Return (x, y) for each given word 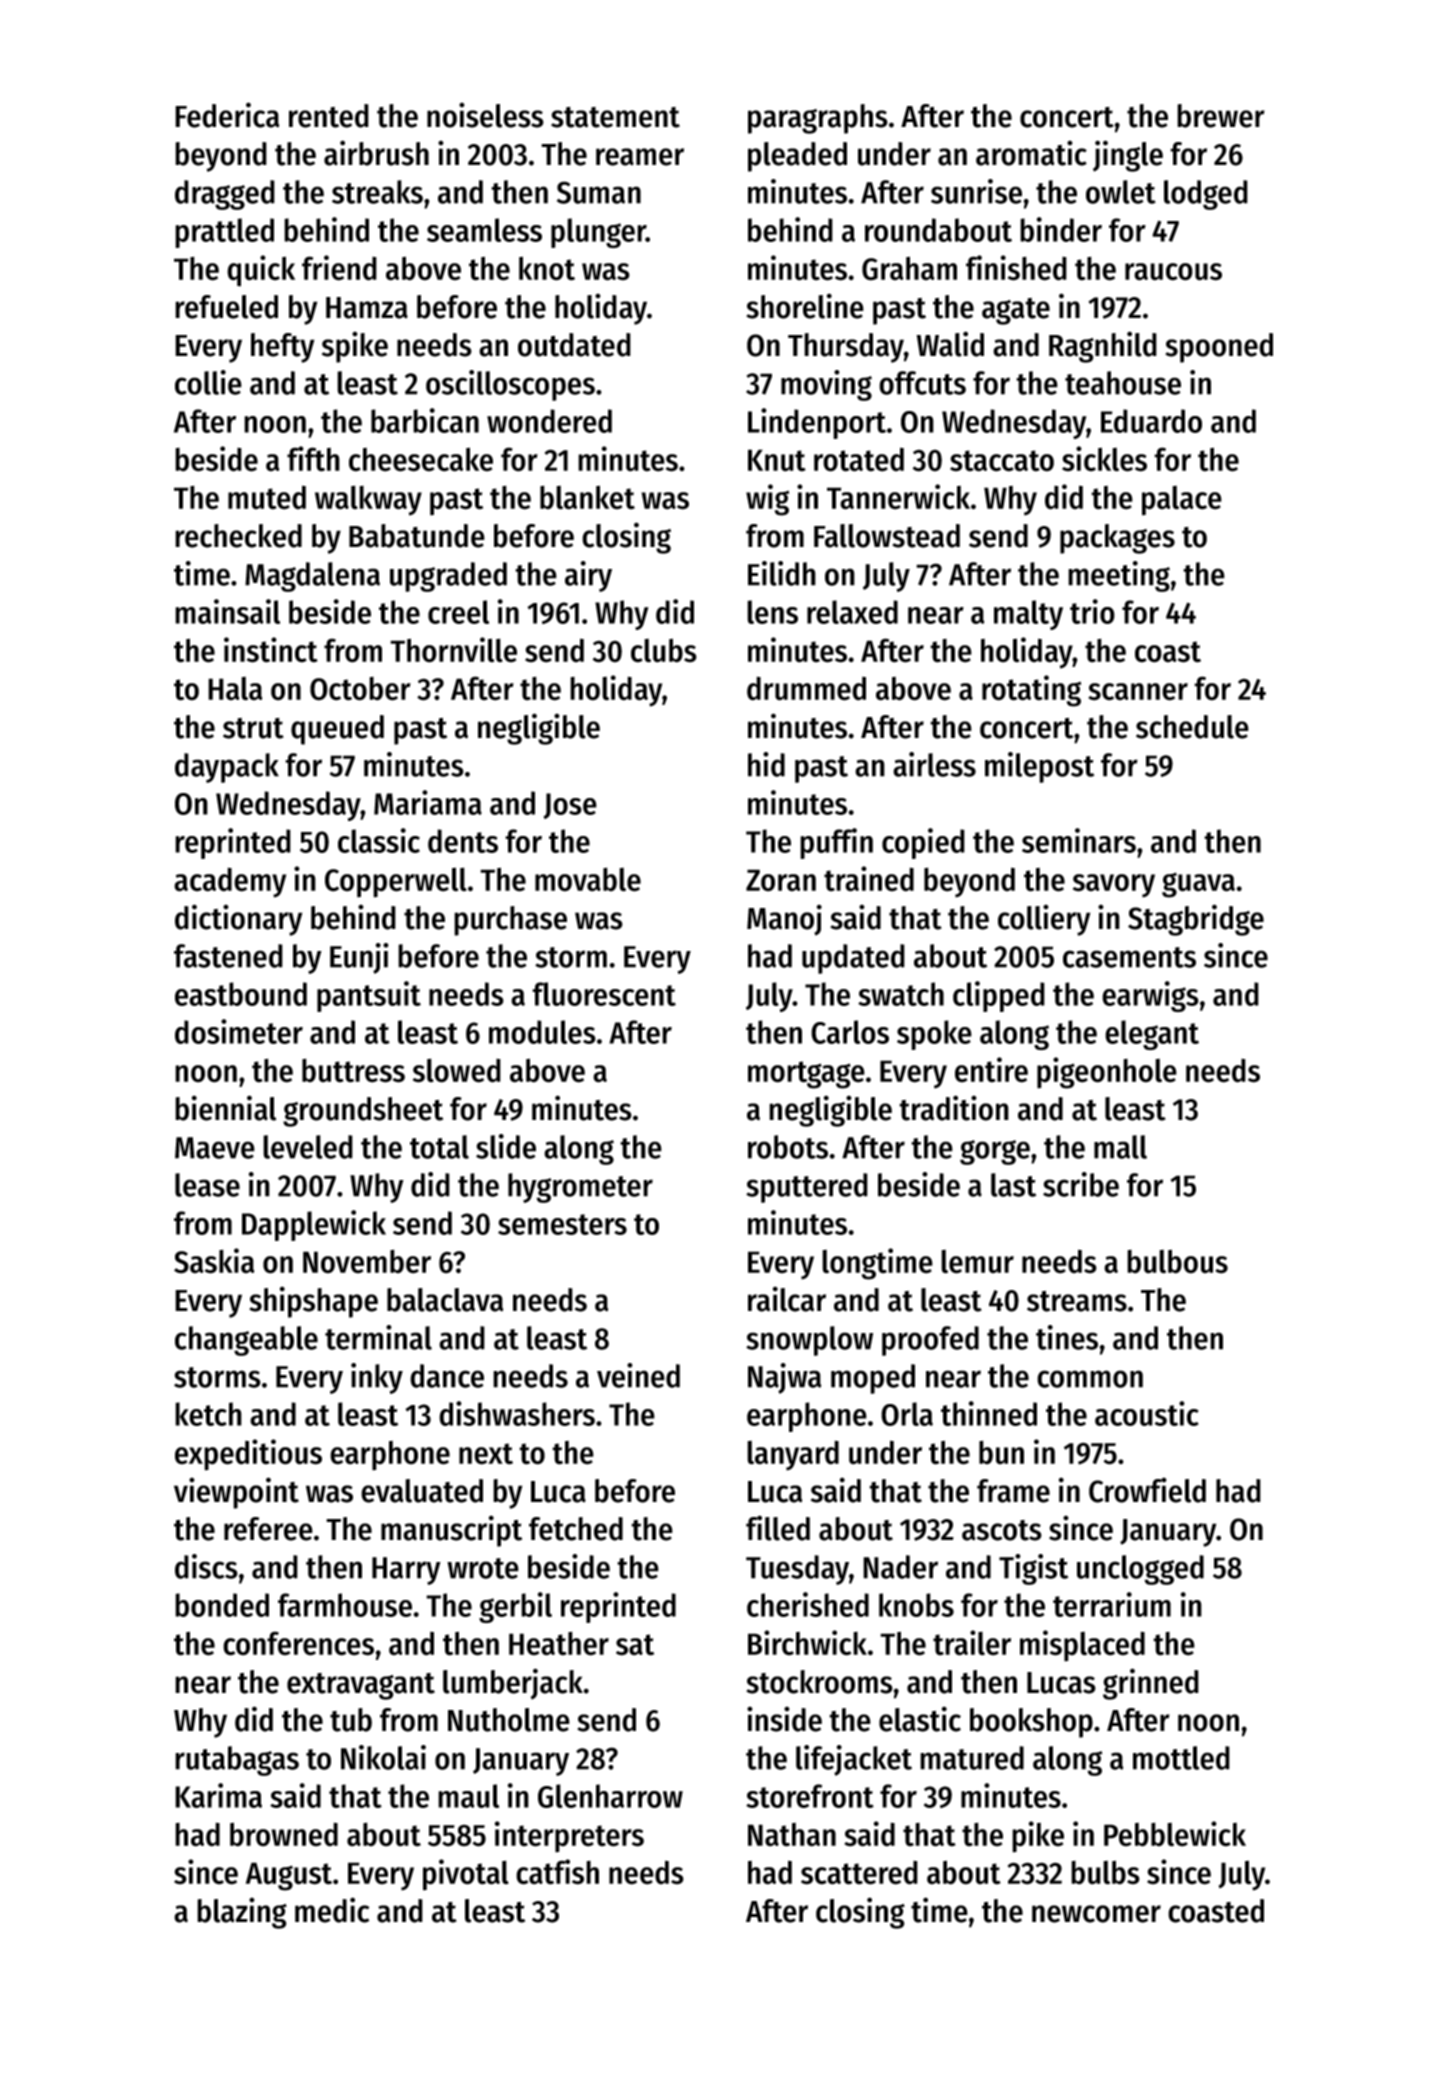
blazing (242, 1913)
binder (1061, 229)
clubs (664, 650)
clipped (999, 996)
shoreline (805, 306)
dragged (225, 195)
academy (230, 882)
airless (934, 764)
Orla (907, 1414)
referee (268, 1529)
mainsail (227, 611)
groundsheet (363, 1112)
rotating (1031, 691)
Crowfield (1147, 1490)
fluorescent (604, 994)
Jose (570, 806)
